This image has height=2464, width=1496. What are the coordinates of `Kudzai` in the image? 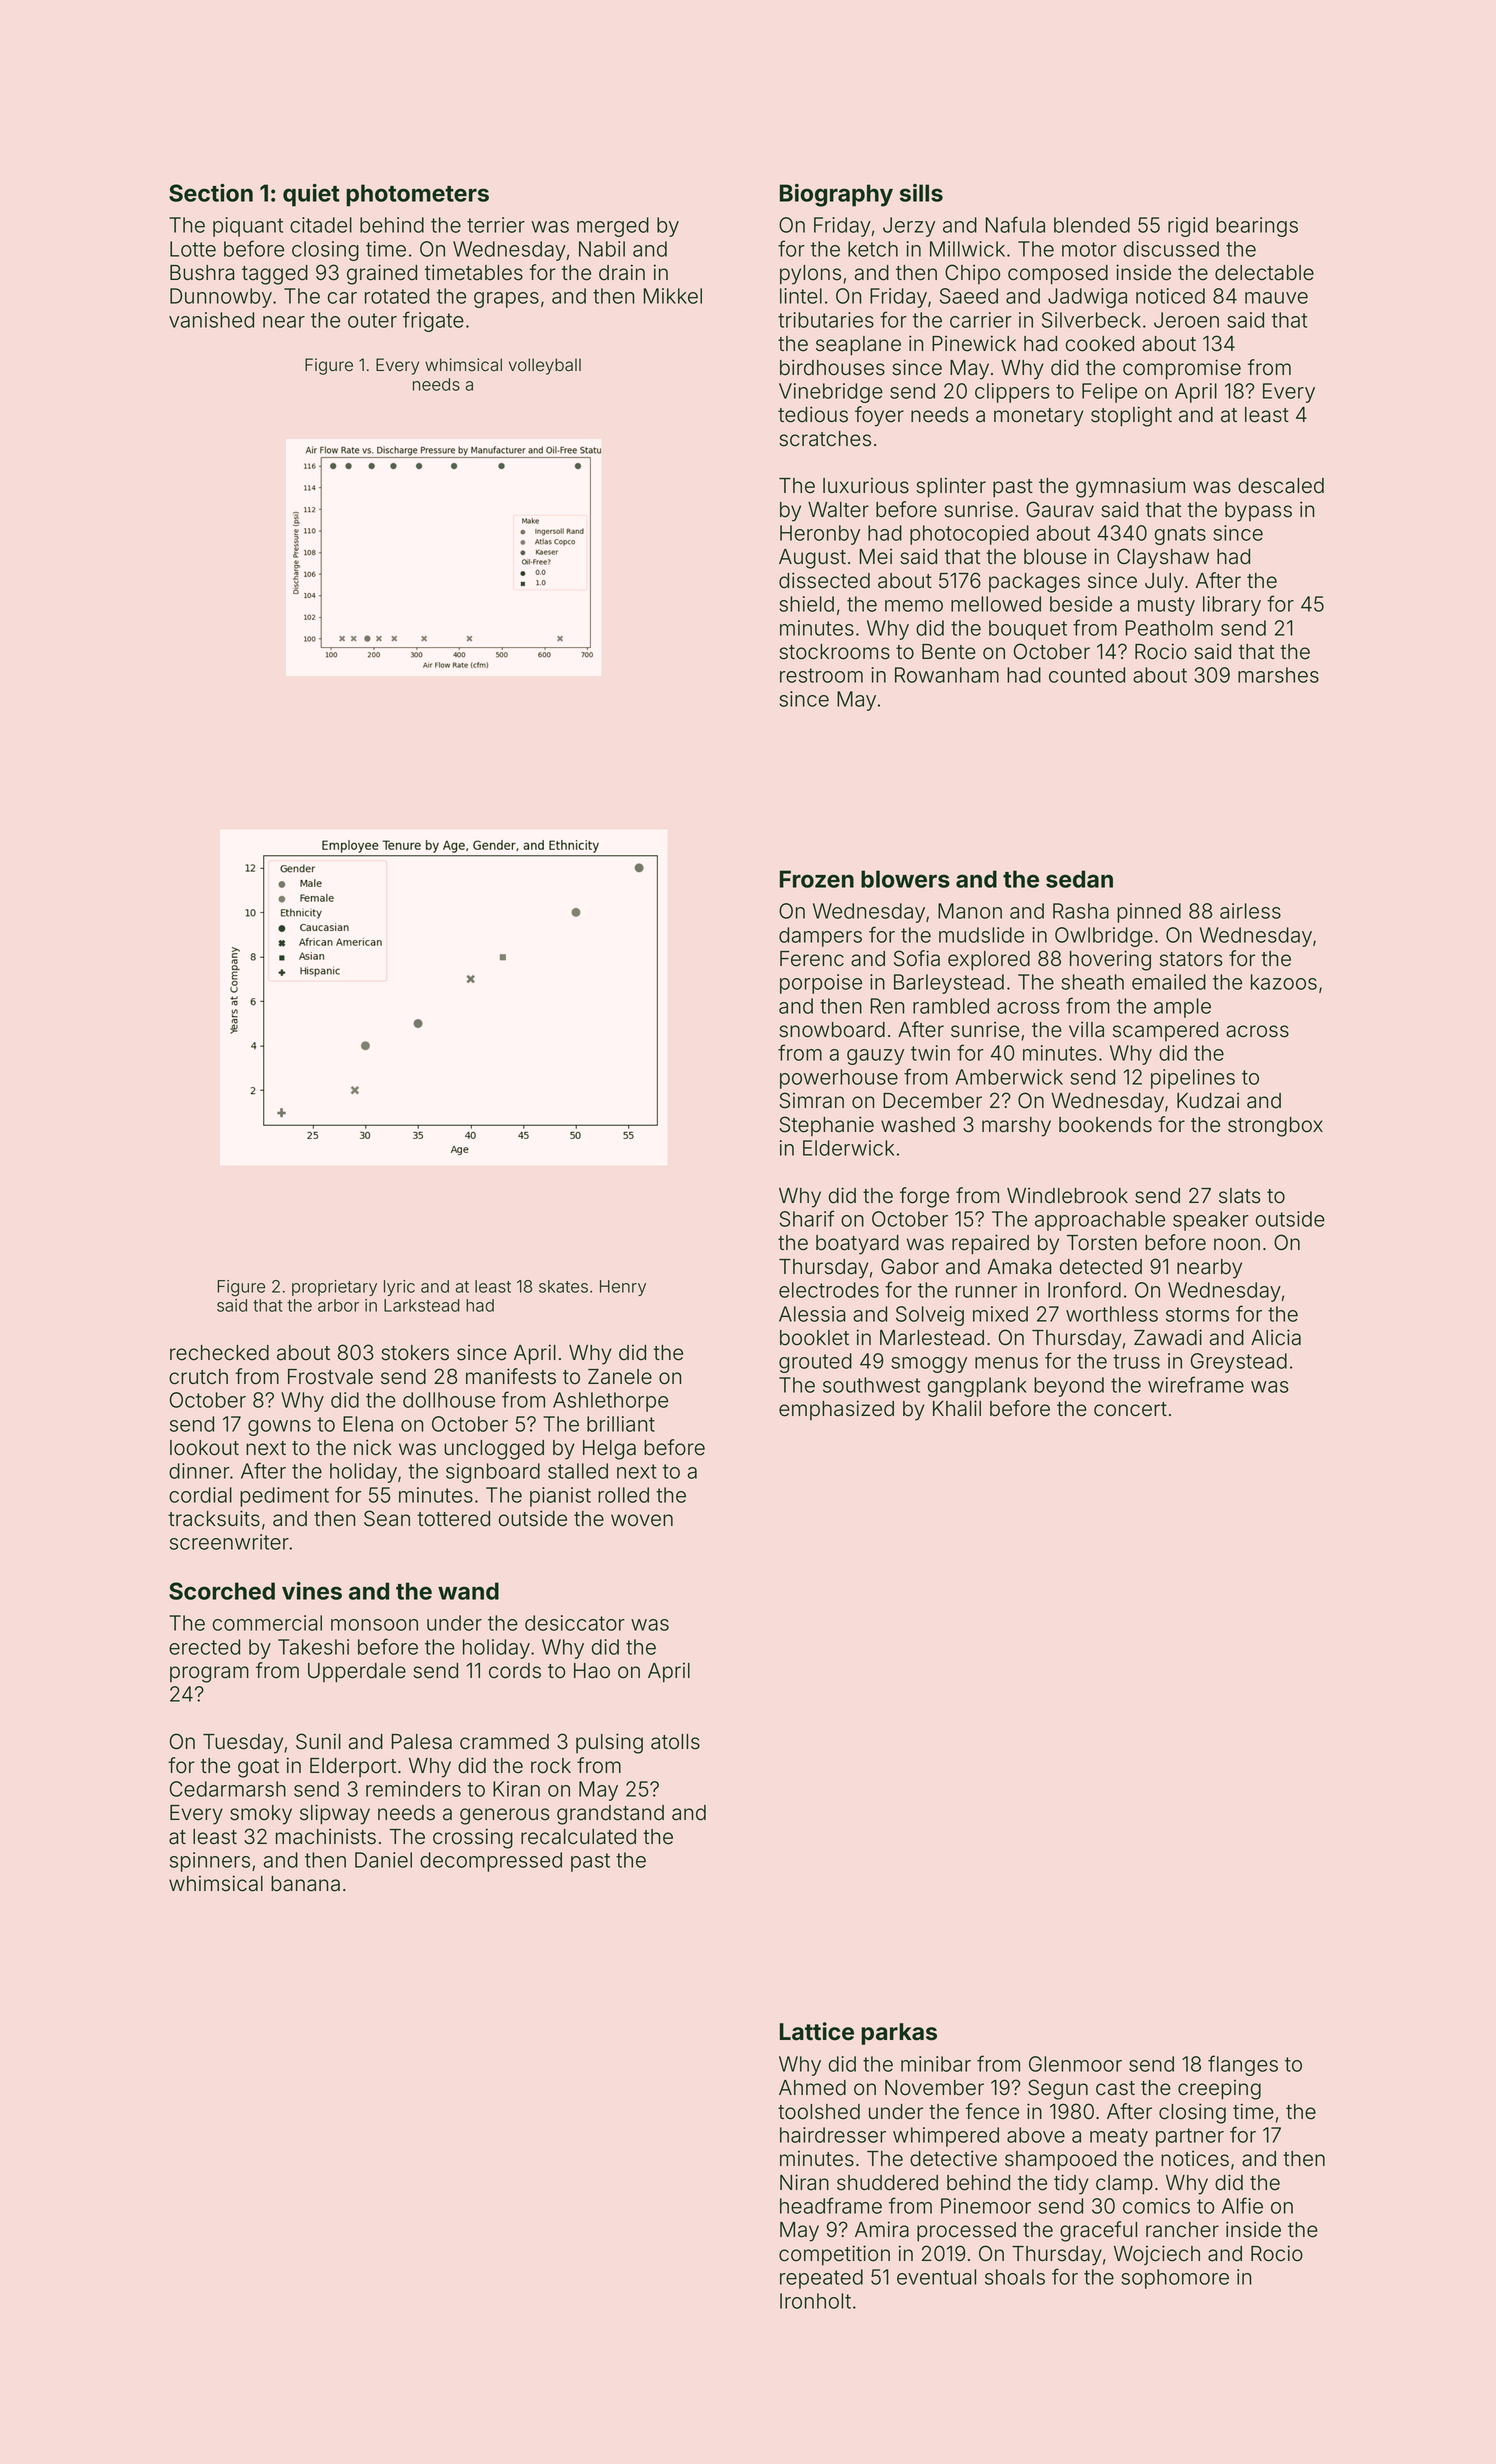 It's located at (1208, 1100).
